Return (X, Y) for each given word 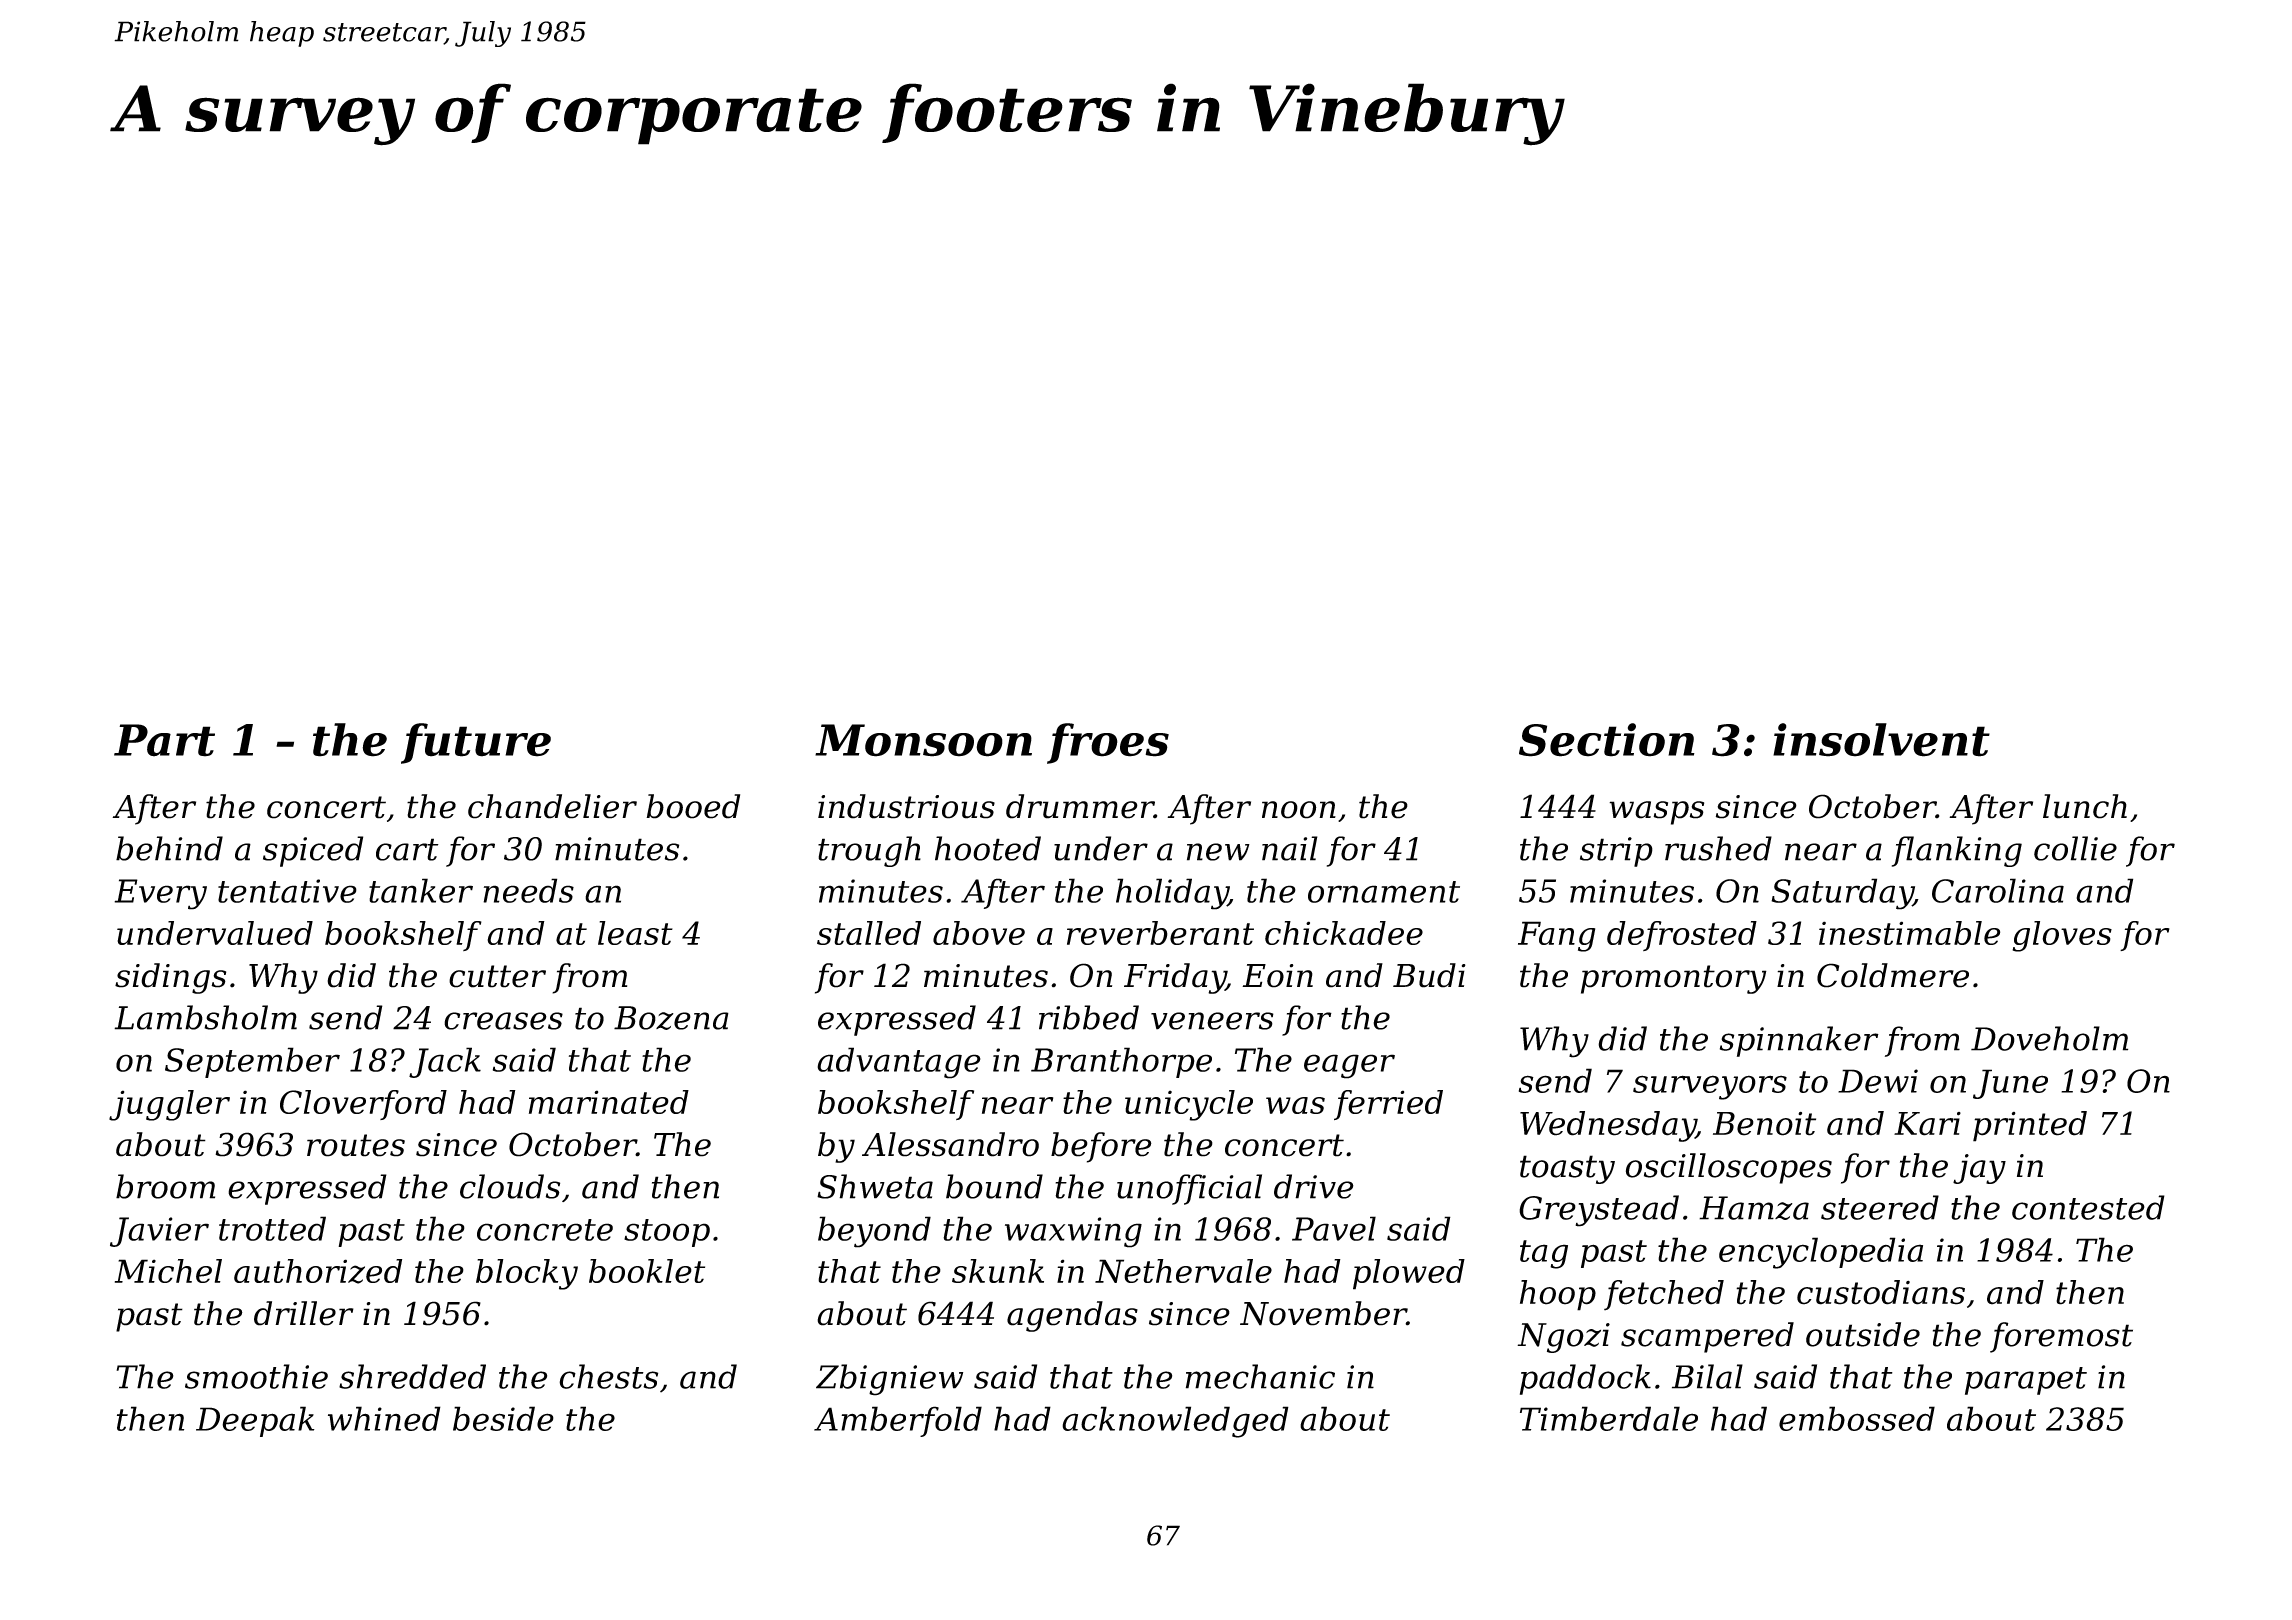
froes (1108, 743)
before (1101, 1147)
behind (169, 848)
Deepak (255, 1421)
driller (304, 1313)
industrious (906, 806)
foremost (2061, 1337)
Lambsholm (205, 1017)
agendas (1072, 1316)
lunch (2085, 806)
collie (2075, 848)
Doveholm (2049, 1038)
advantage (899, 1063)
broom (165, 1186)
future (476, 743)
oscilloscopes (1729, 1168)
